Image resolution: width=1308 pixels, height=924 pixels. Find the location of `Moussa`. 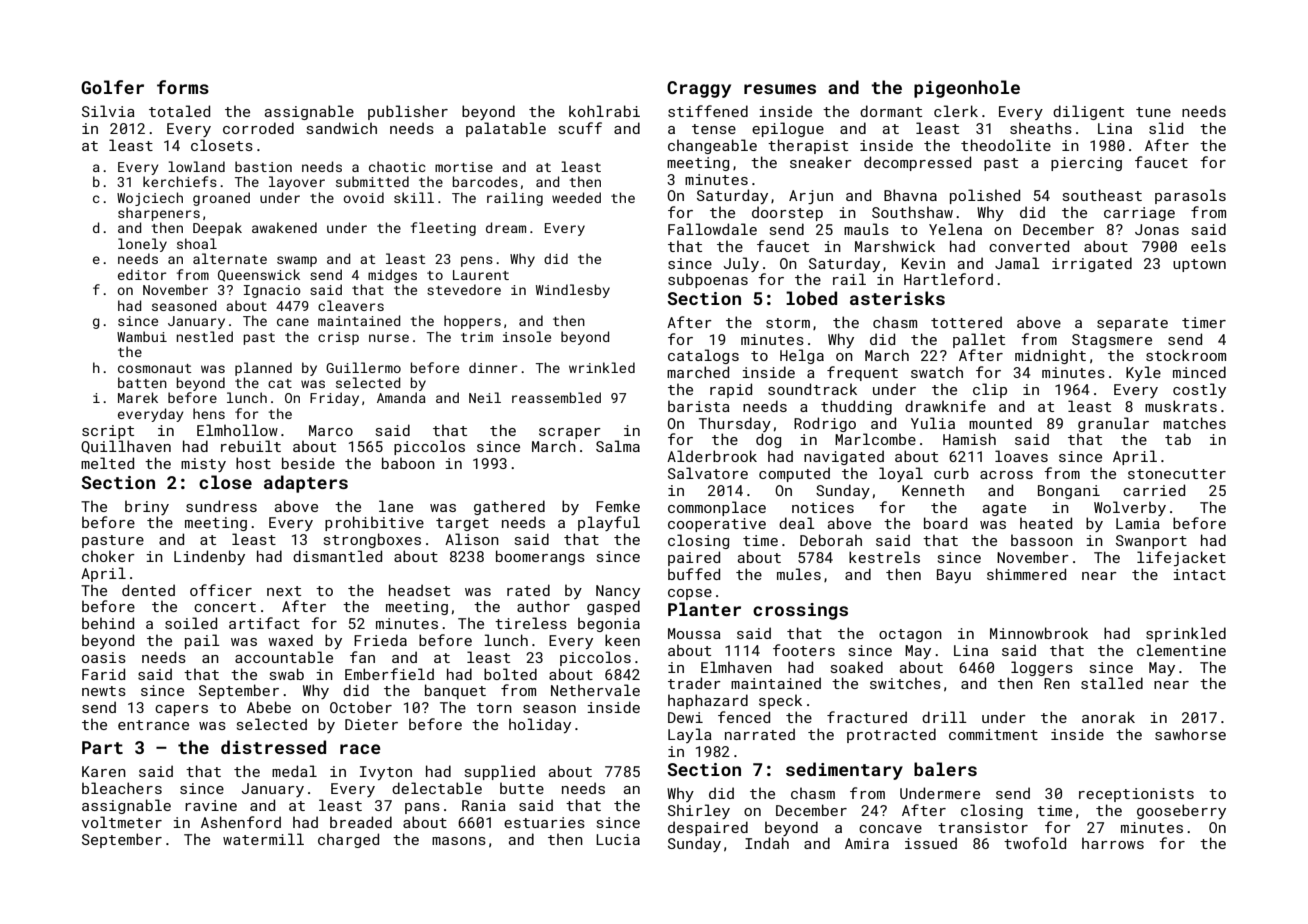

Moussa is located at coordinates (694, 633).
